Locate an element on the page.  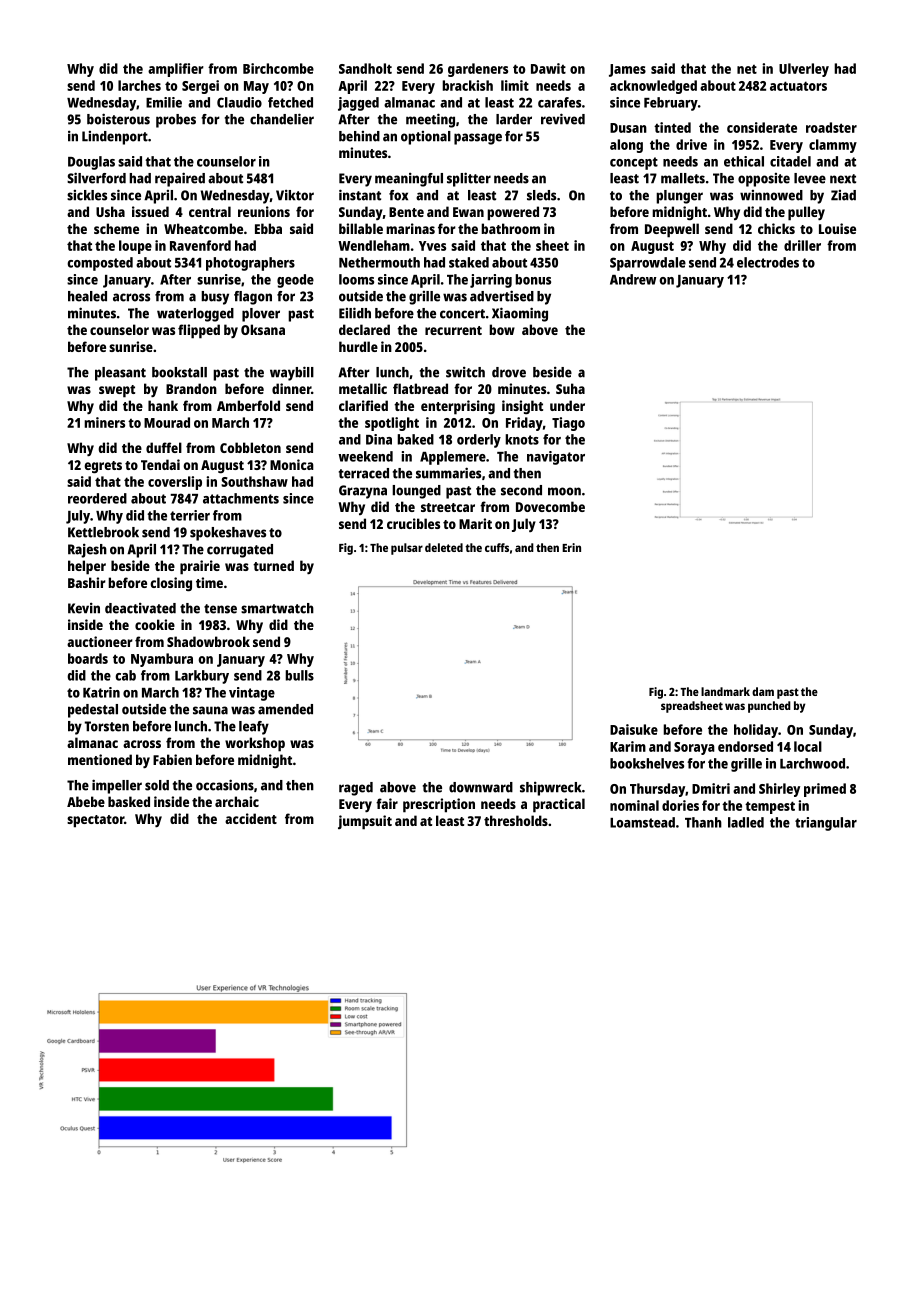
turned is located at coordinates (273, 565).
